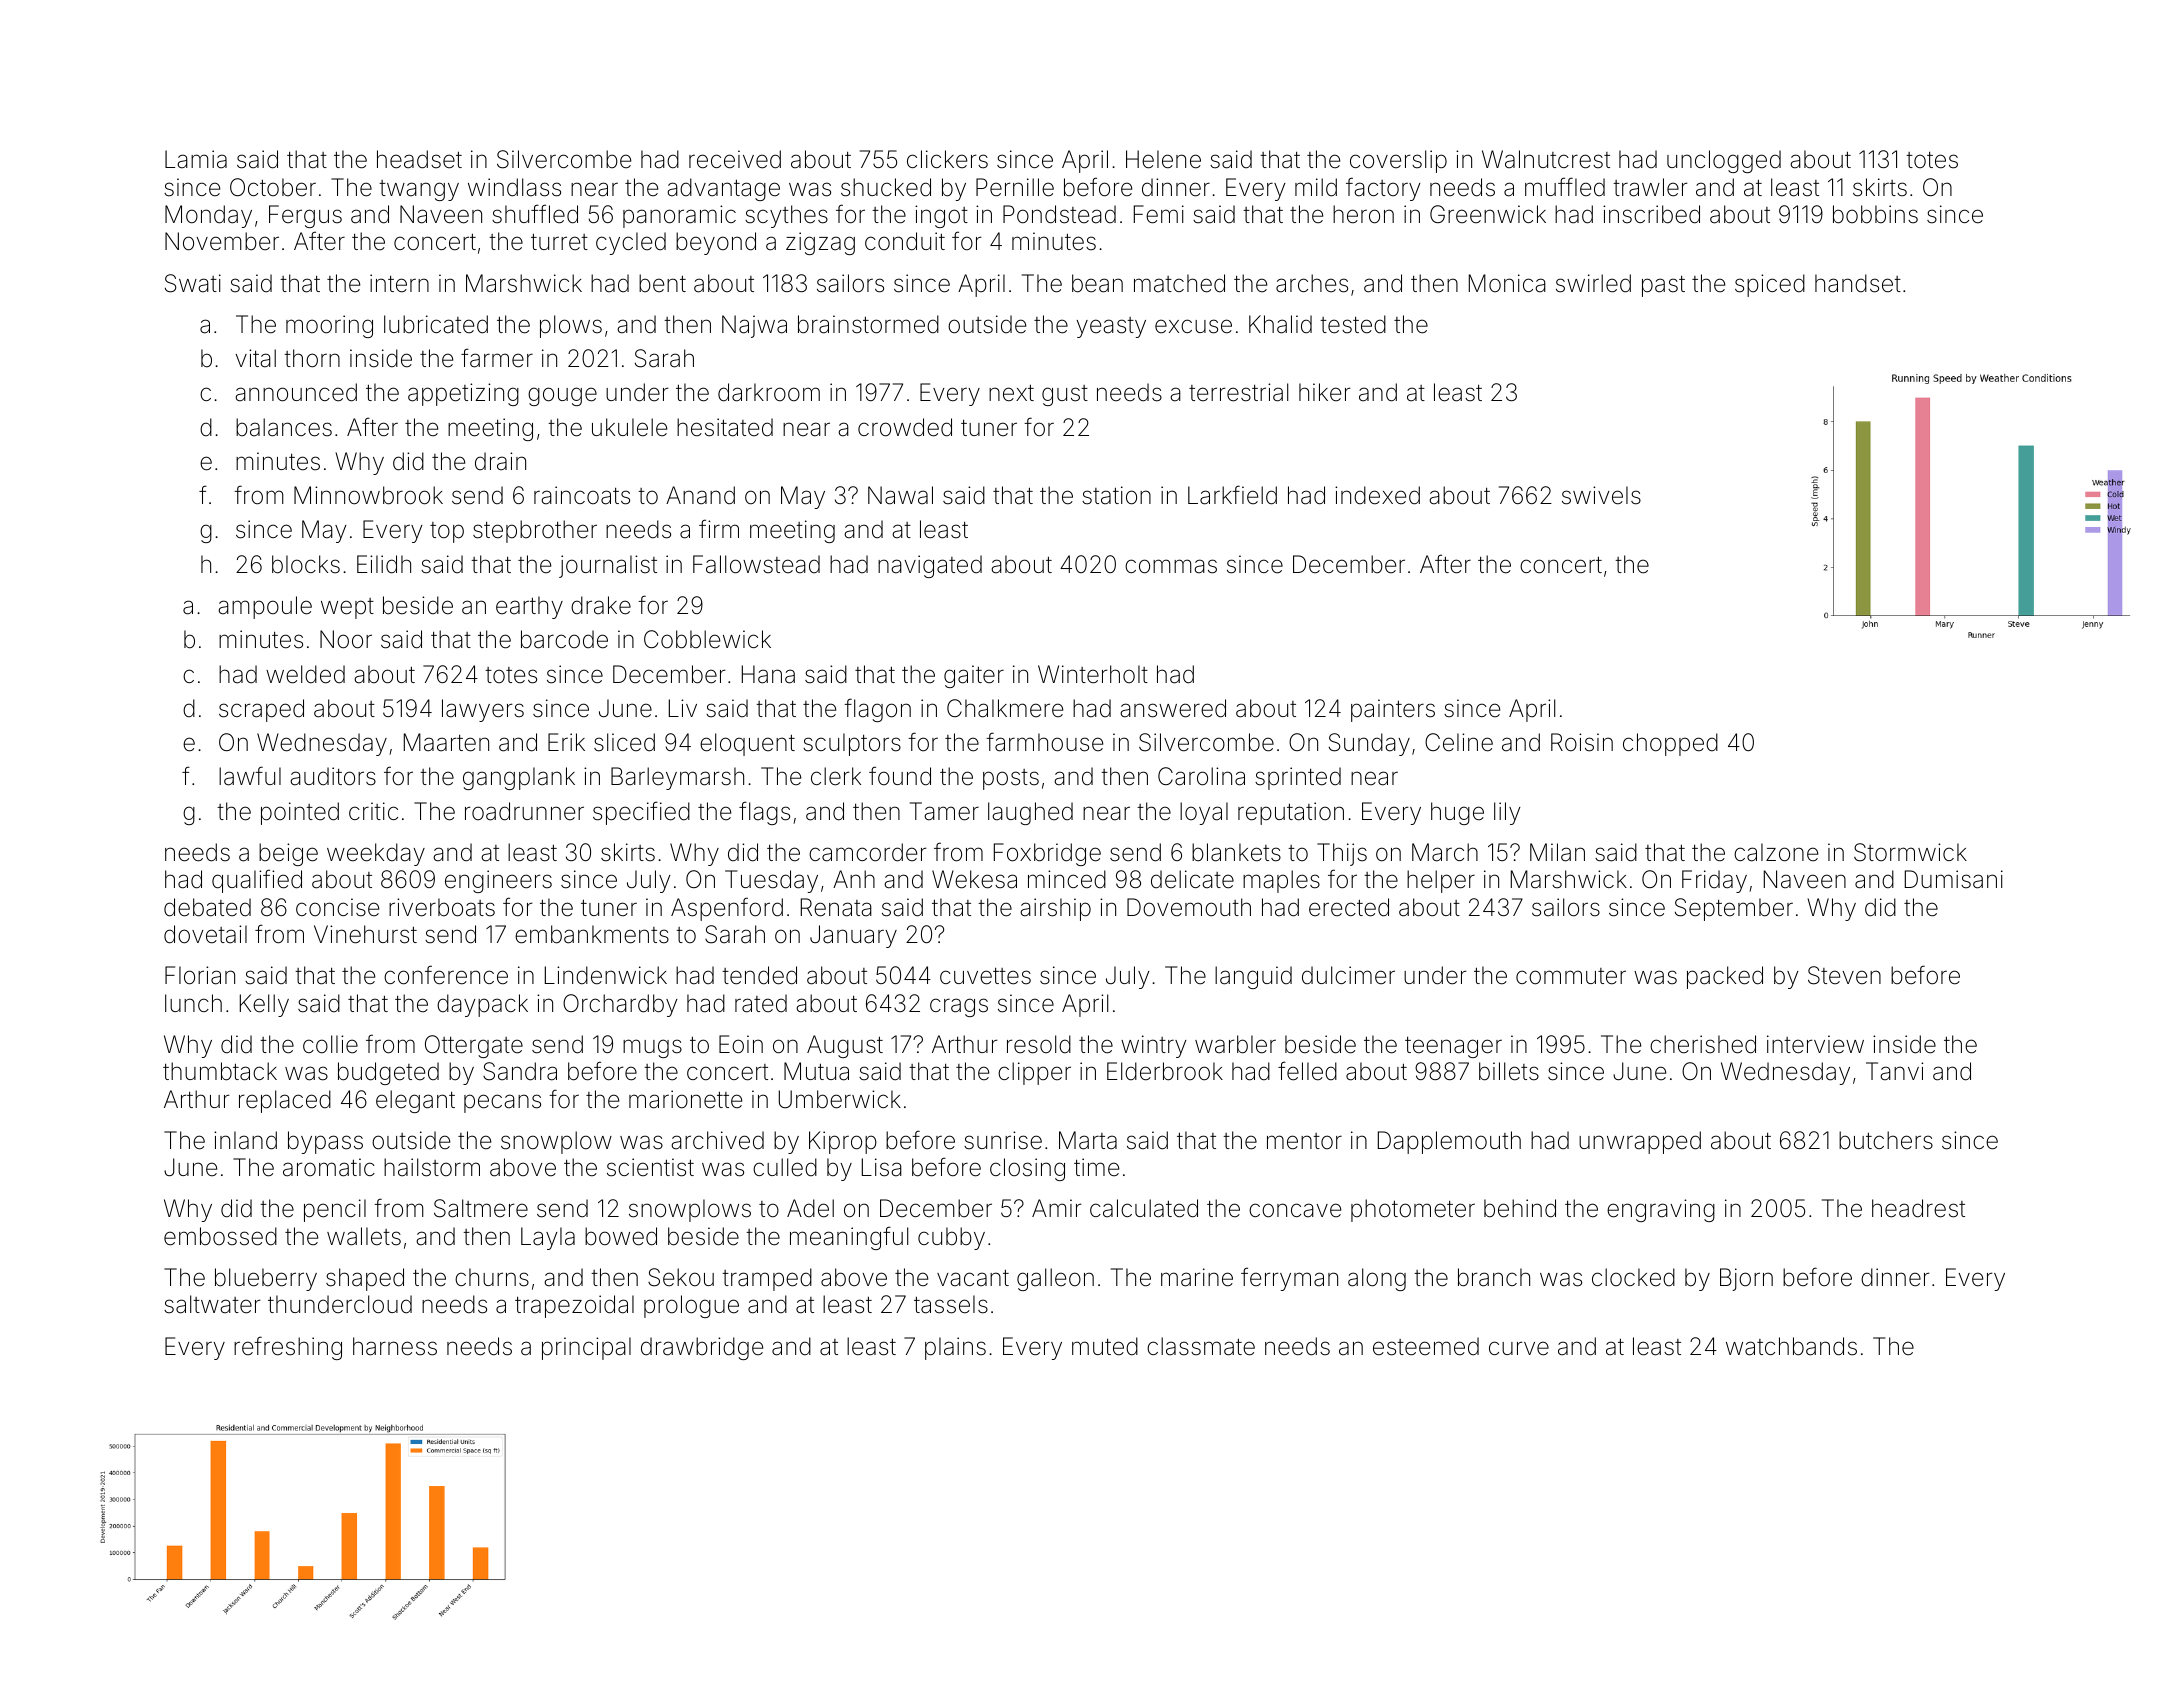 The width and height of the image is (2178, 1683). What do you see at coordinates (559, 242) in the image?
I see `turret` at bounding box center [559, 242].
